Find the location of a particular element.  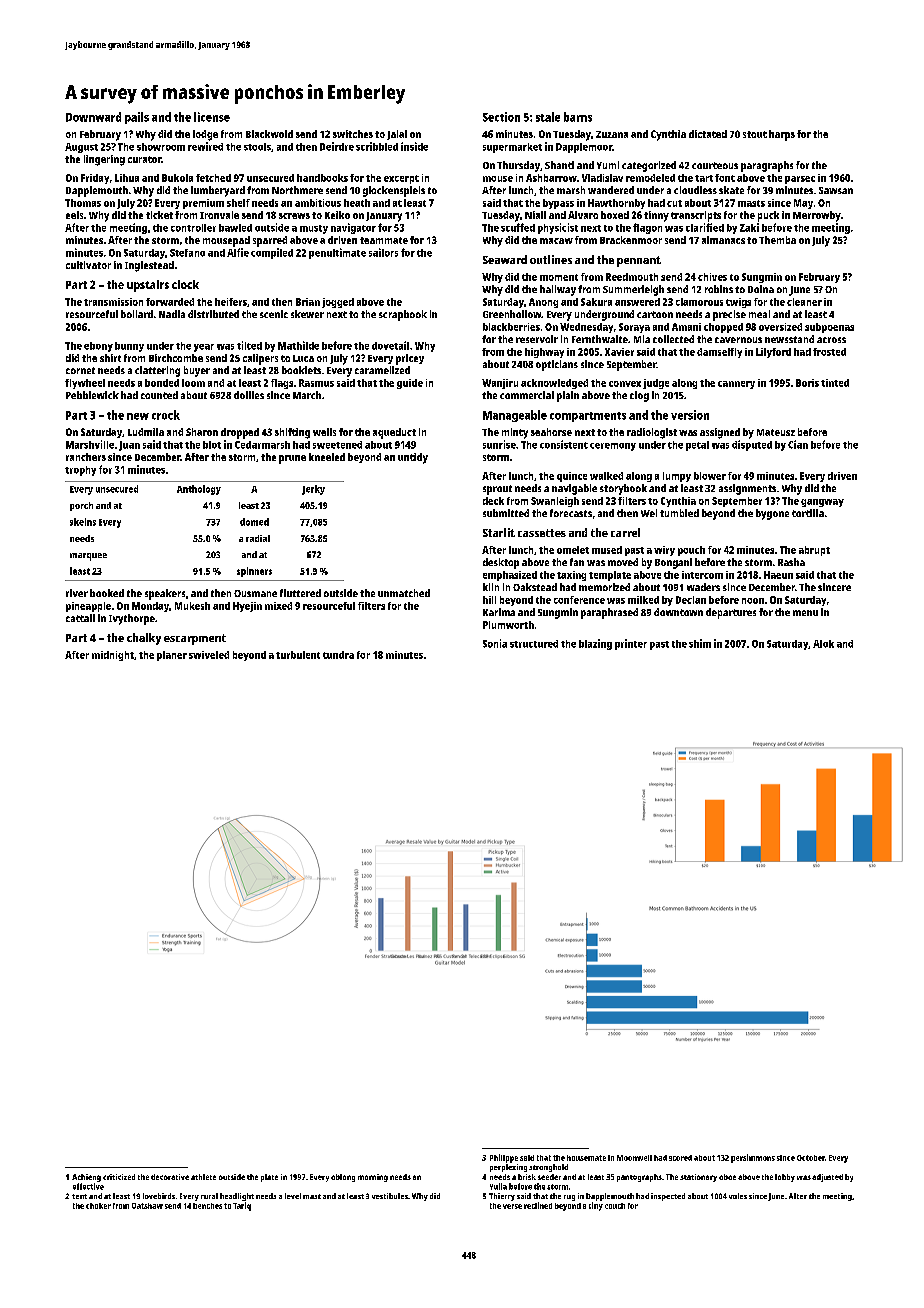

headlight is located at coordinates (237, 1197).
